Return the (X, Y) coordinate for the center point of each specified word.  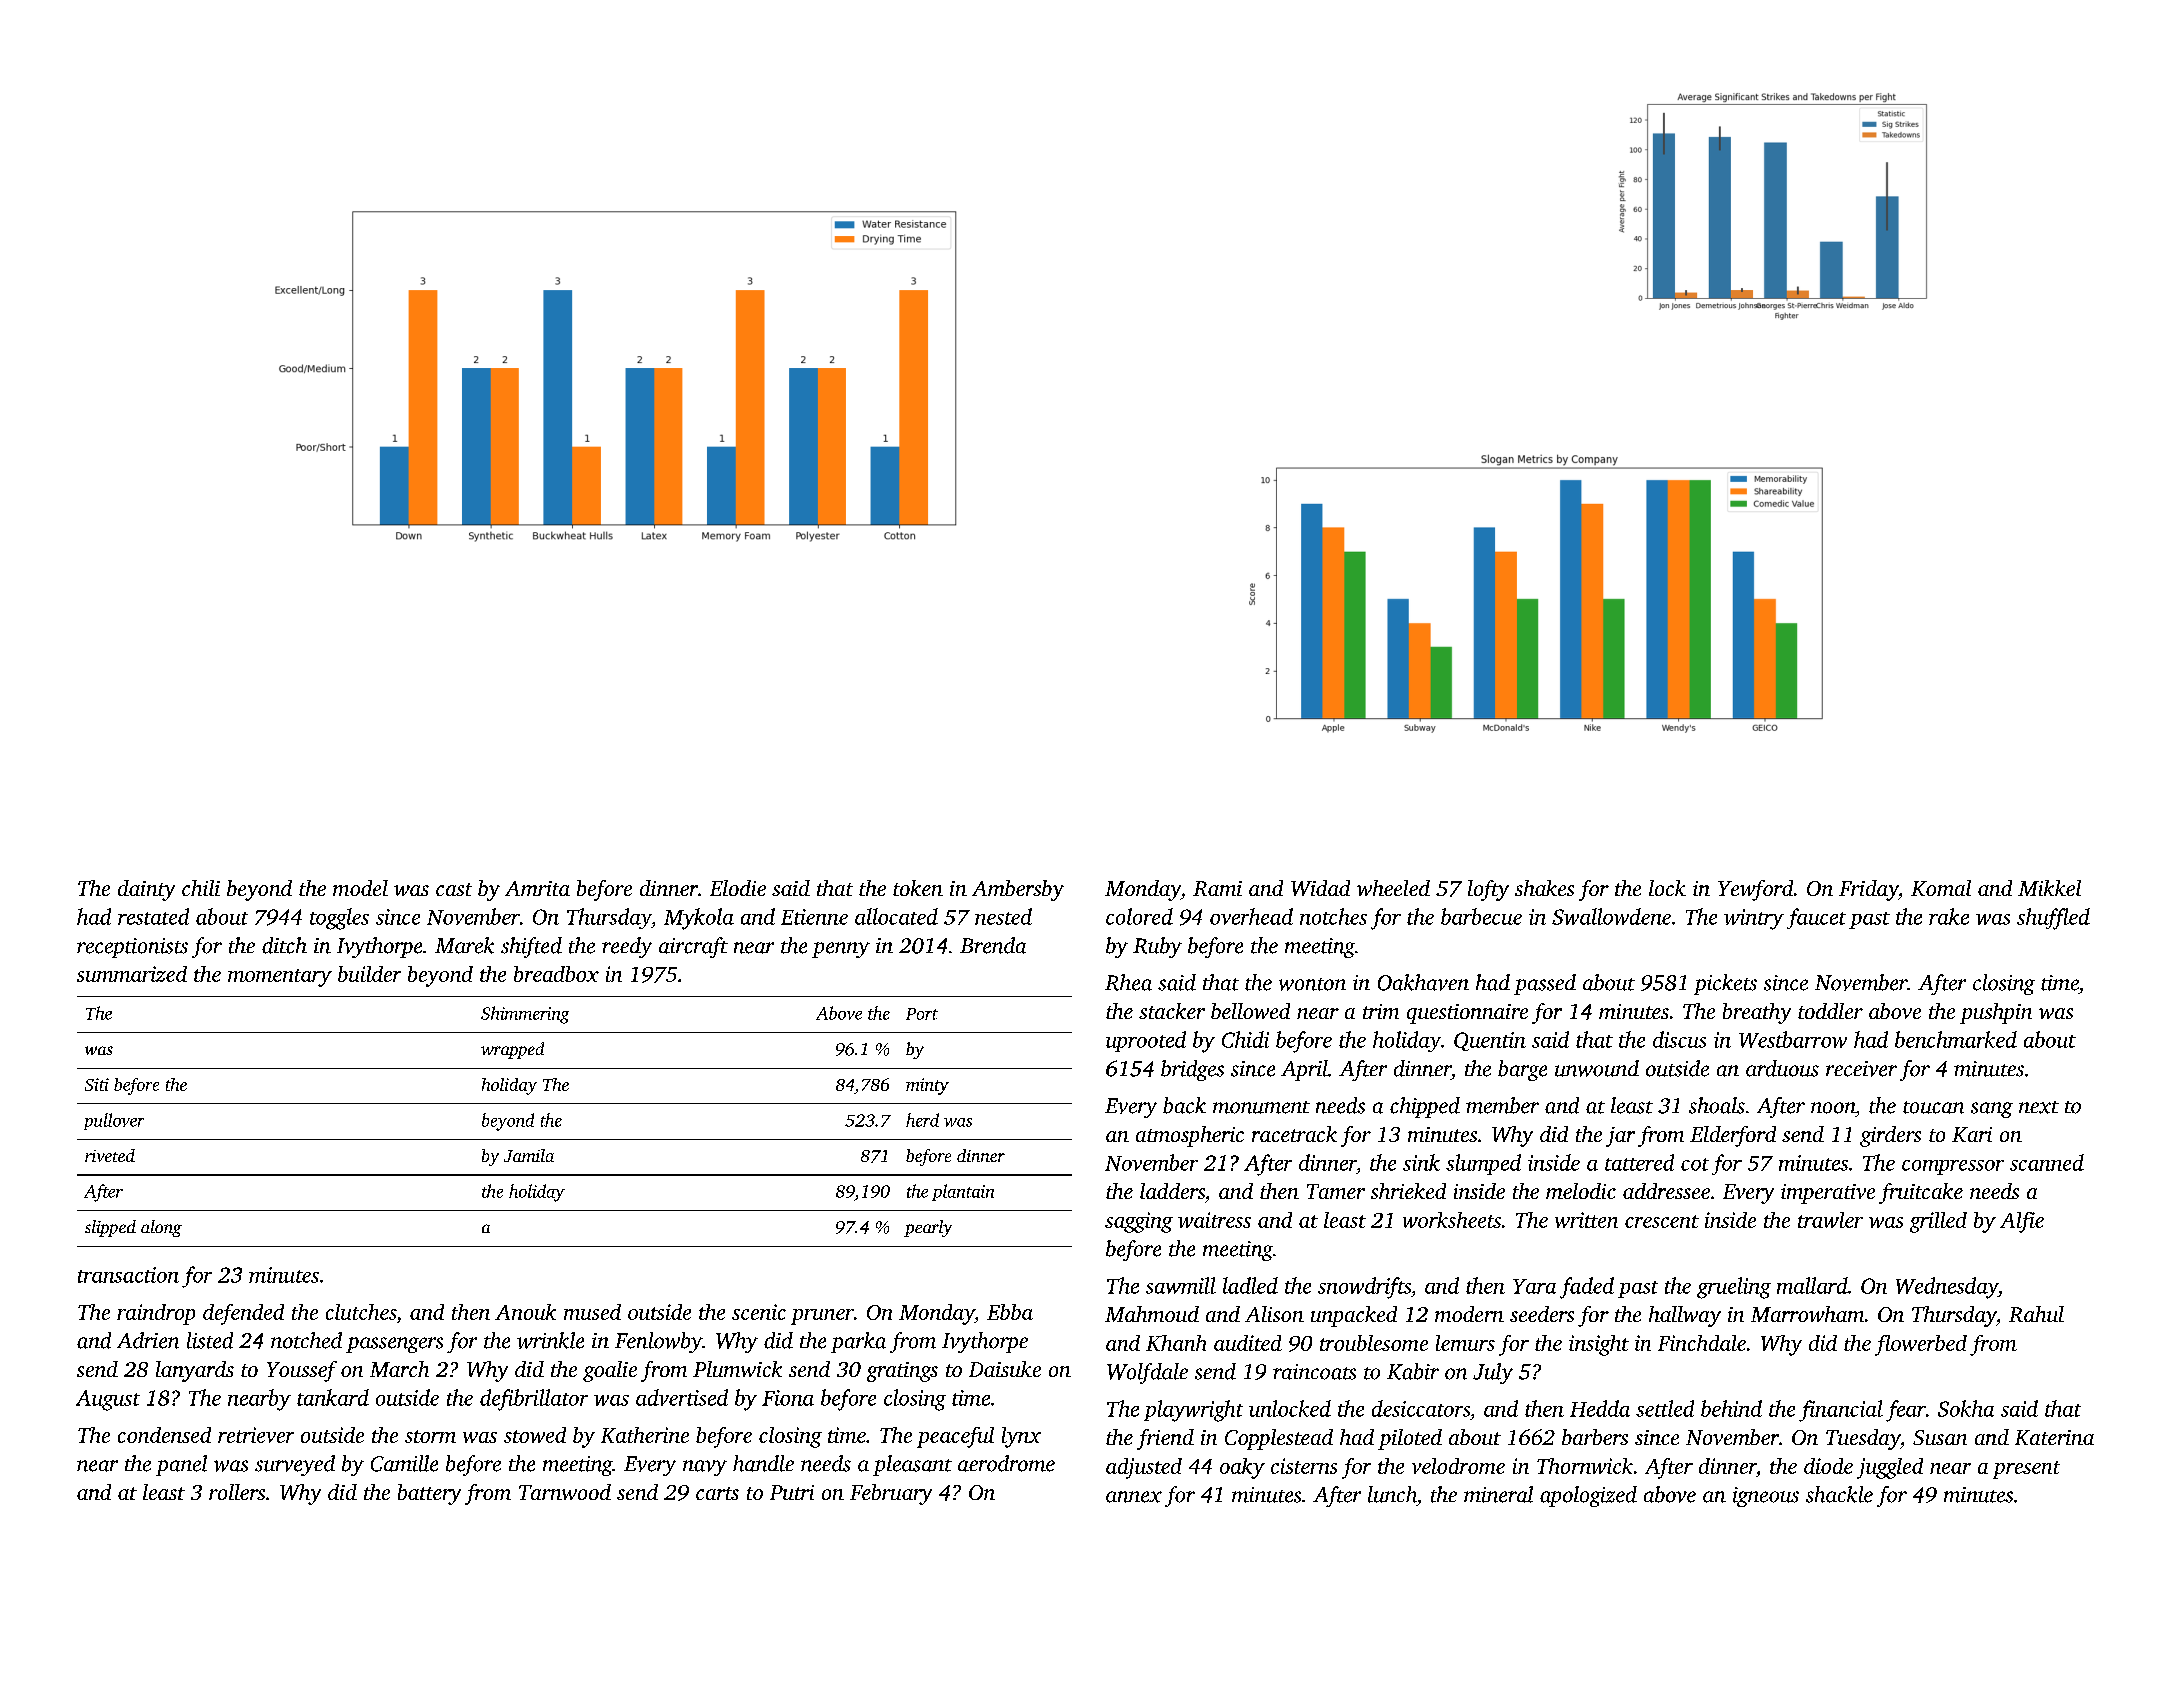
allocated (896, 916)
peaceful (955, 1437)
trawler (1830, 1220)
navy (705, 1468)
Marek (464, 945)
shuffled (2053, 919)
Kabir (1413, 1371)
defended (243, 1314)
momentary (280, 978)
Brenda (993, 945)
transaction (128, 1275)
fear (1906, 1411)
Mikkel (2049, 888)
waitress (1214, 1220)
